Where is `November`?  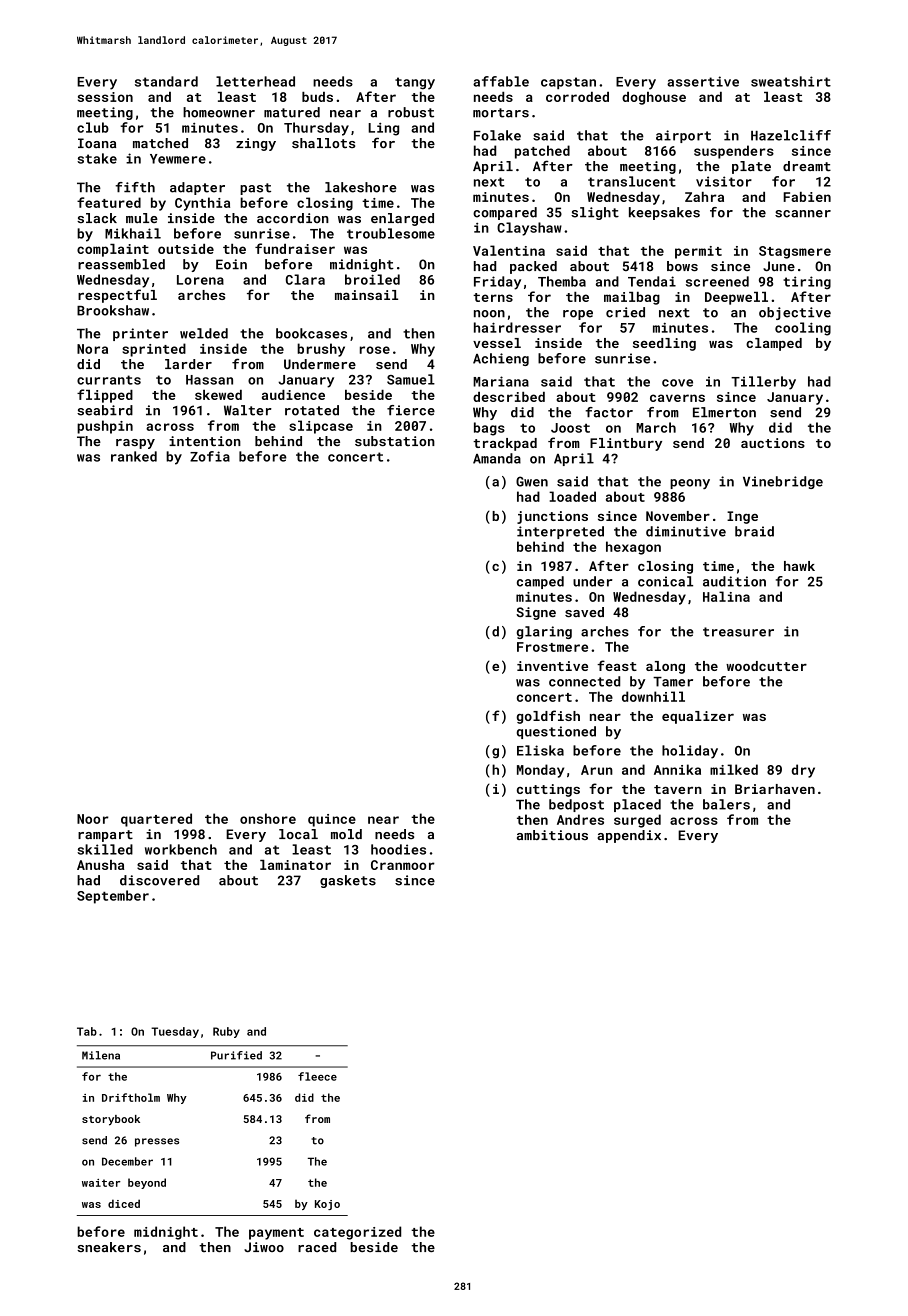 November is located at coordinates (678, 516).
